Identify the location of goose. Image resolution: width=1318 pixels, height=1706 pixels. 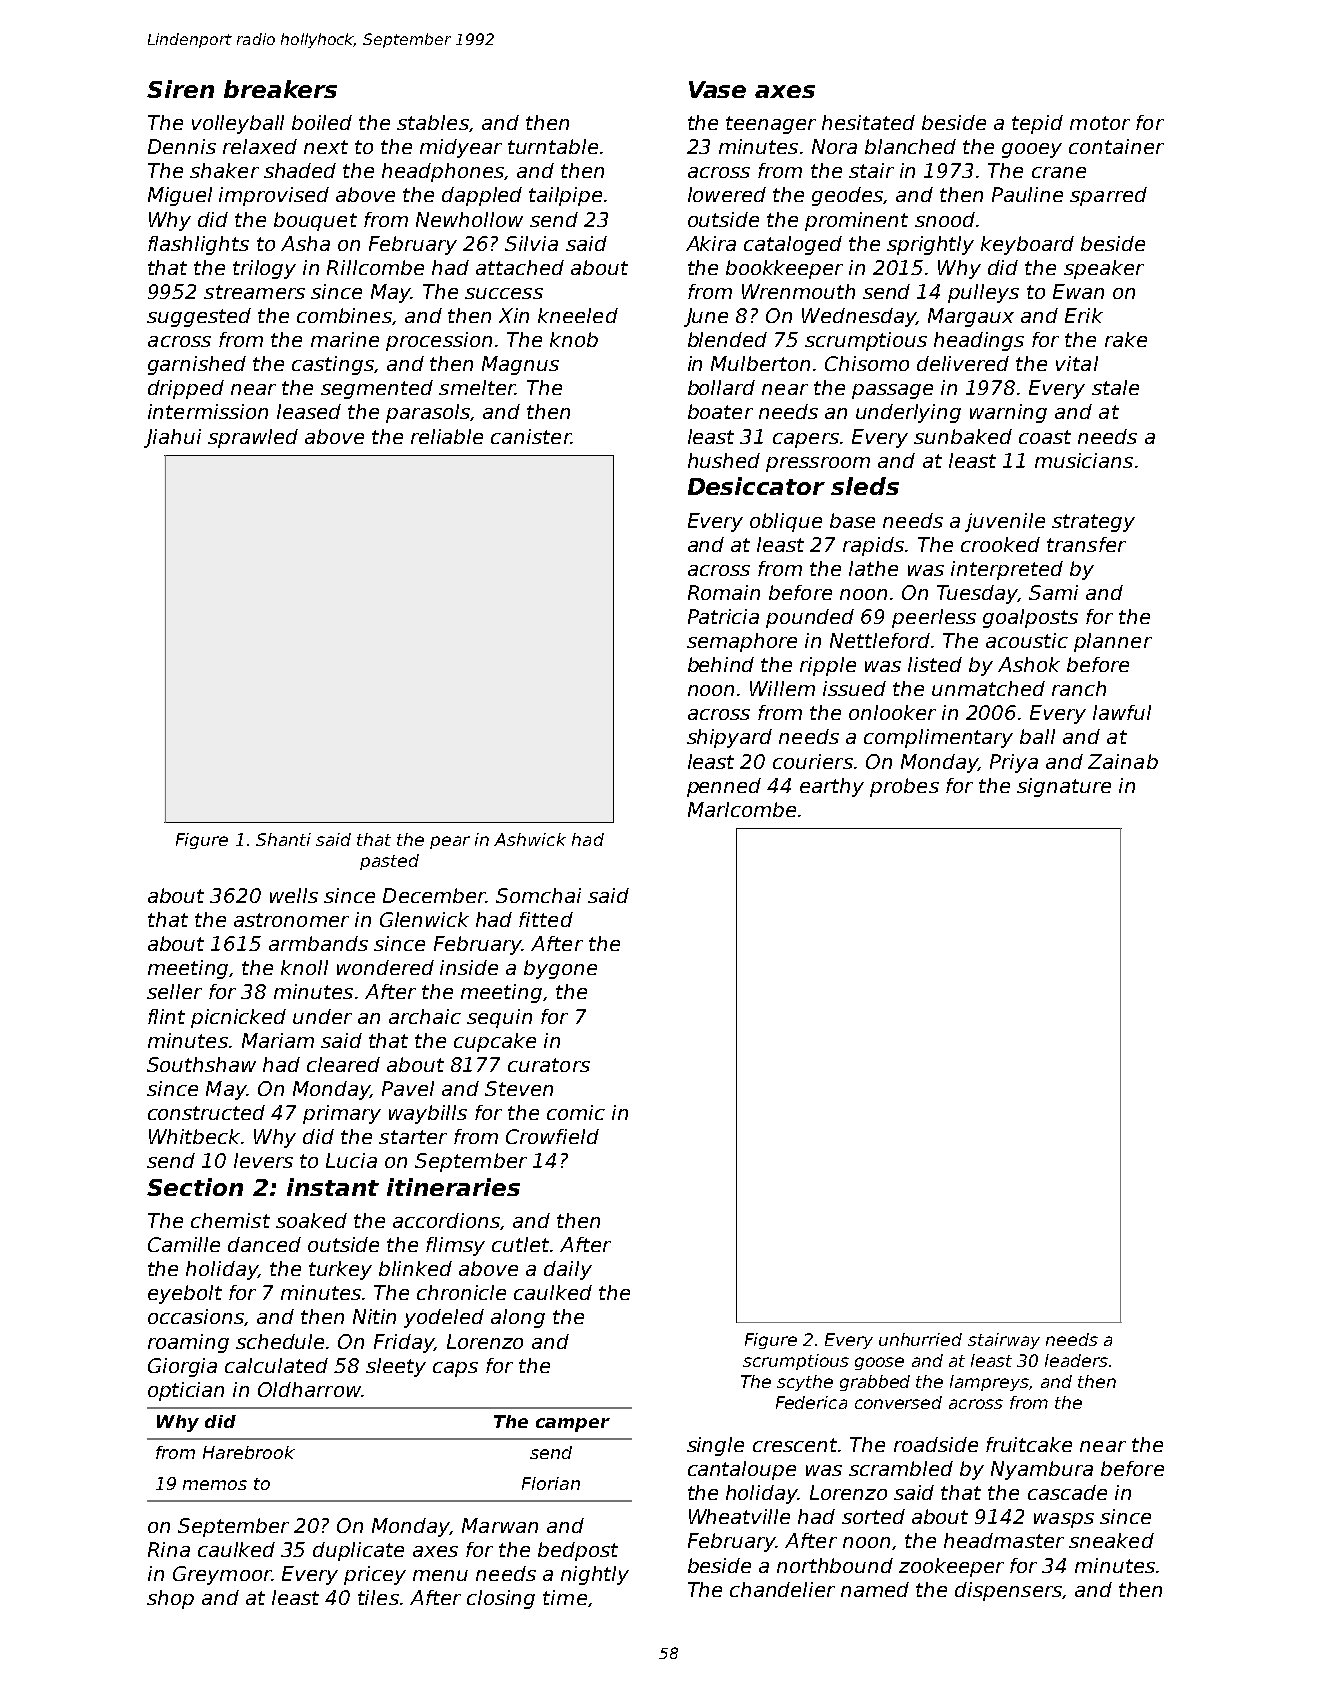
(879, 1363).
